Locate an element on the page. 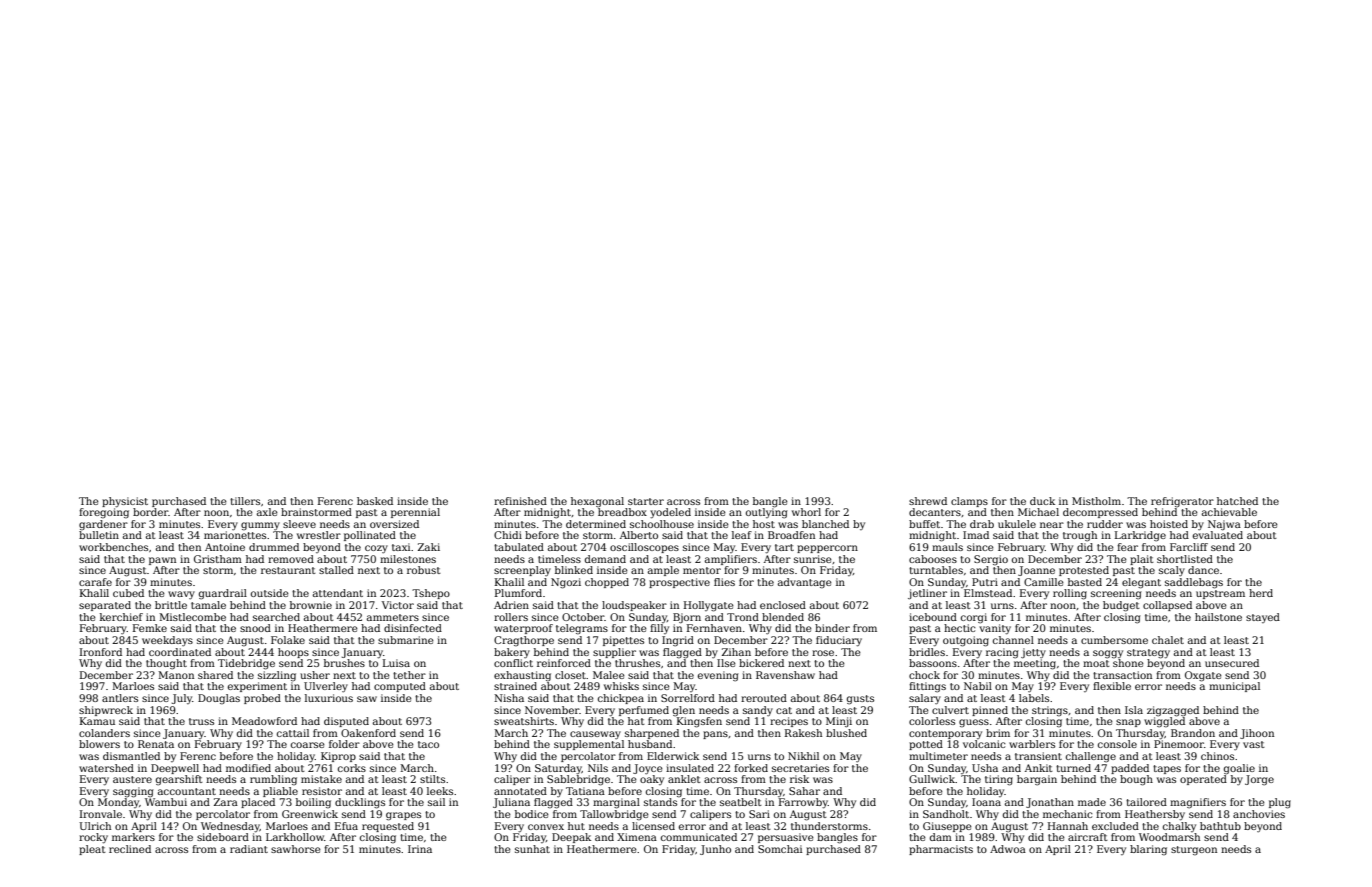 The image size is (1372, 887). turntables is located at coordinates (936, 570).
